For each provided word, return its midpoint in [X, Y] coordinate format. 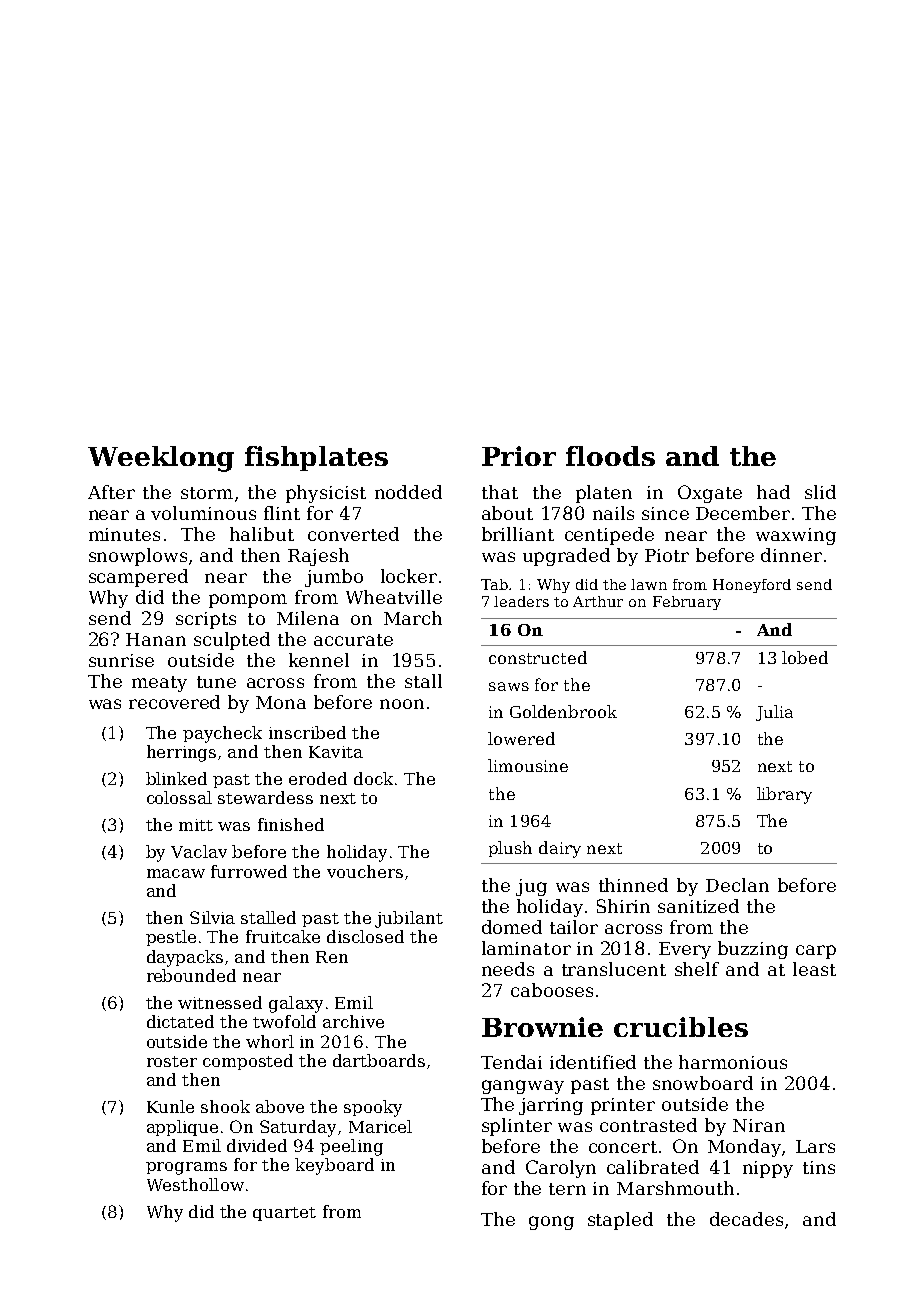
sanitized [698, 906]
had [773, 492]
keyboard [334, 1166]
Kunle [170, 1106]
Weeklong [161, 459]
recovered [174, 702]
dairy [560, 849]
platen [604, 494]
